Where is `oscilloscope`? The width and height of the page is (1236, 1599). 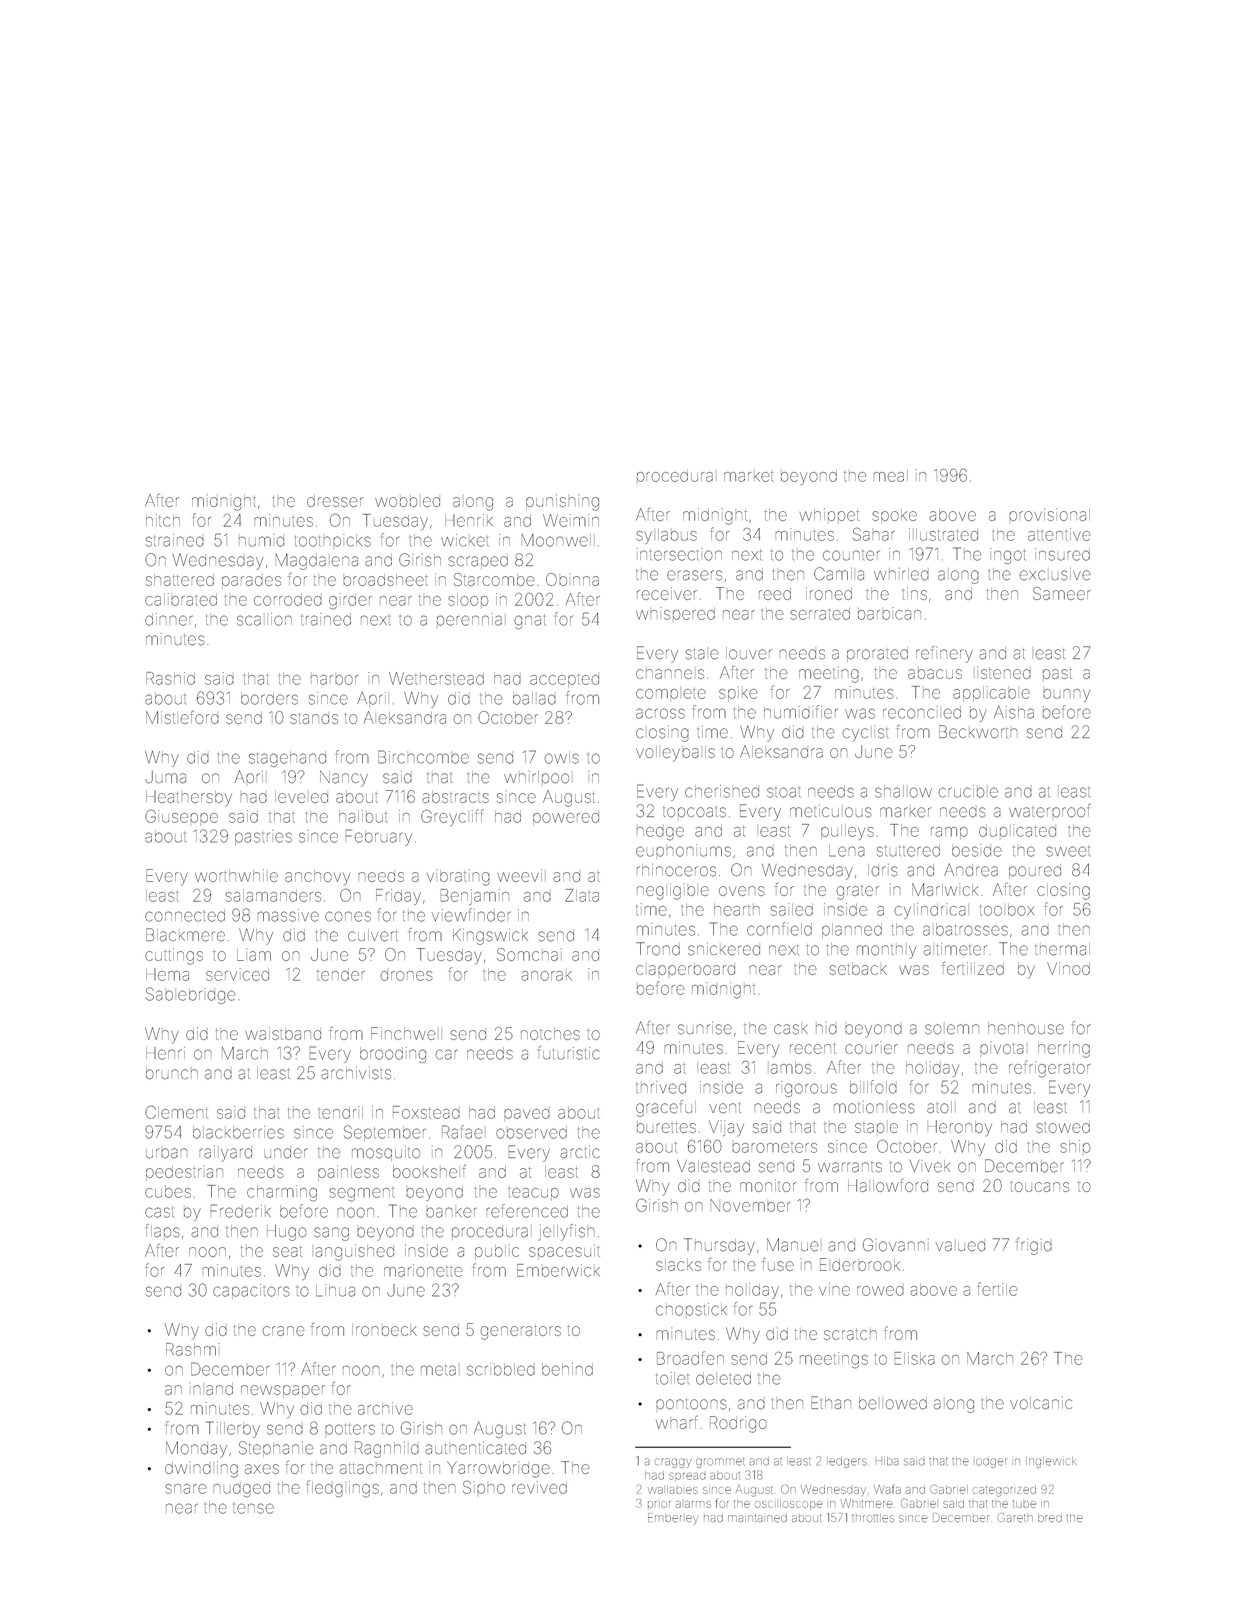
oscilloscope is located at coordinates (788, 1504).
